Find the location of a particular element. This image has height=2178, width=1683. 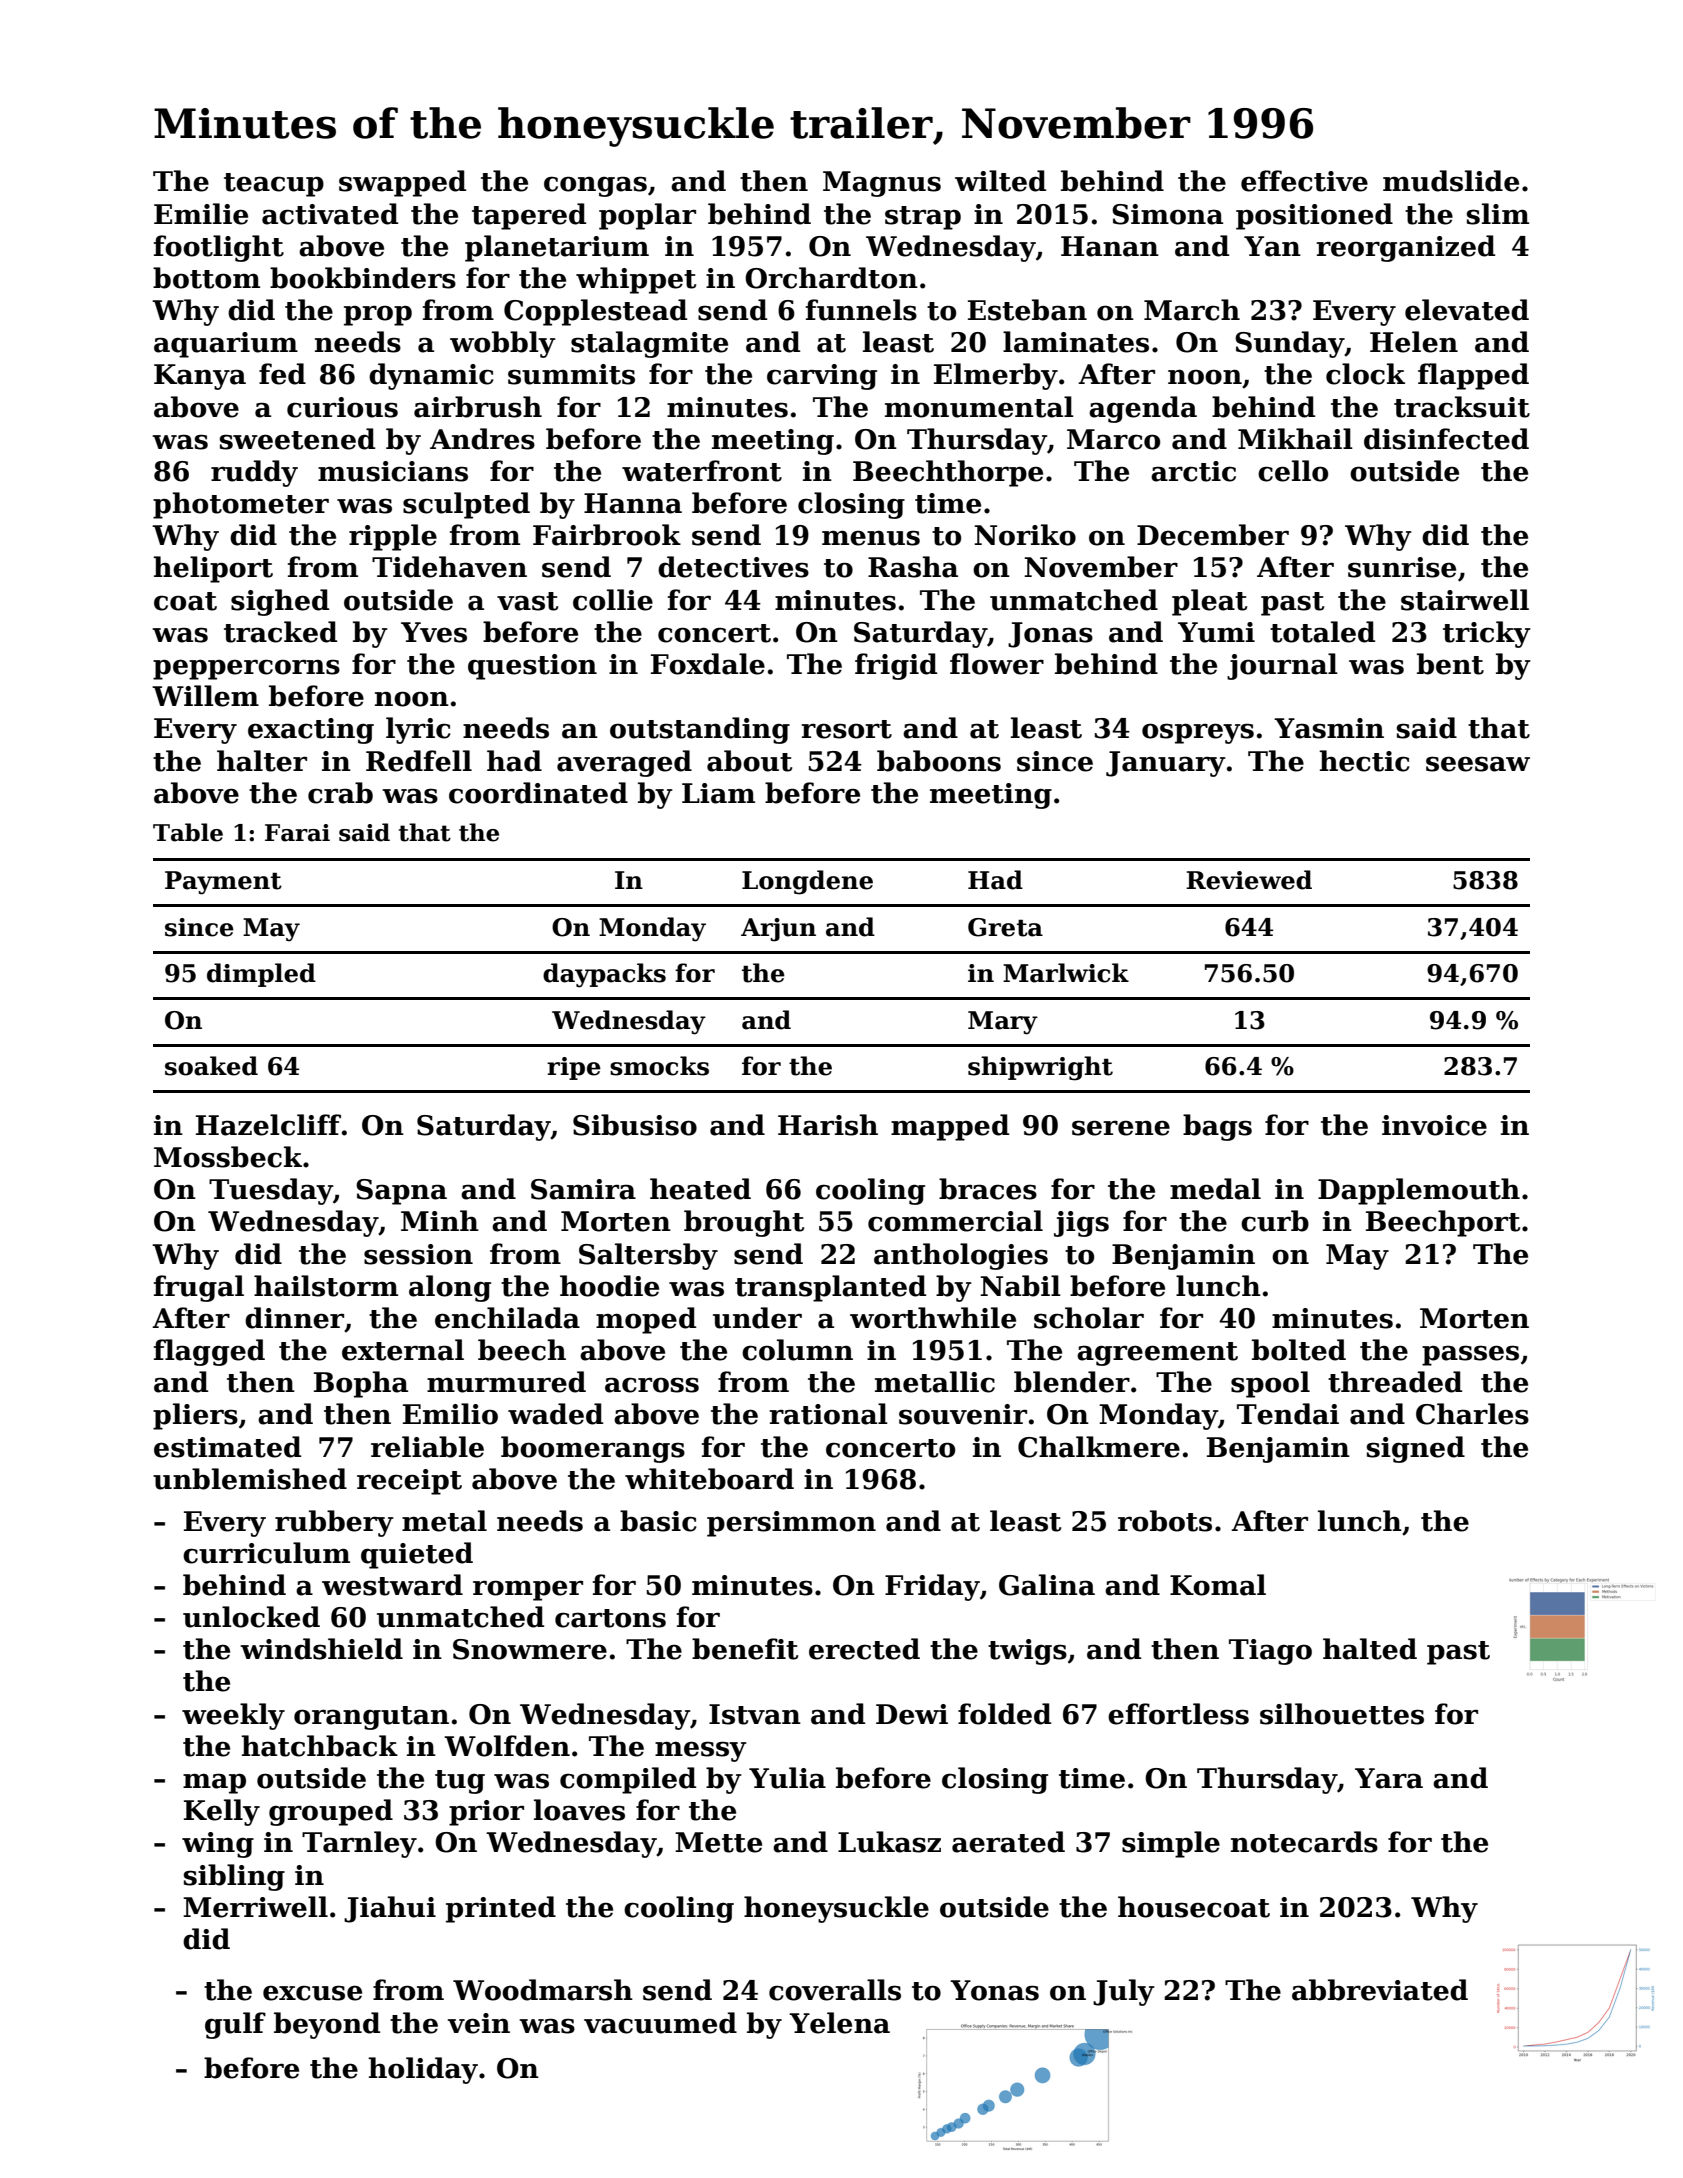

Reviewed is located at coordinates (1249, 880).
